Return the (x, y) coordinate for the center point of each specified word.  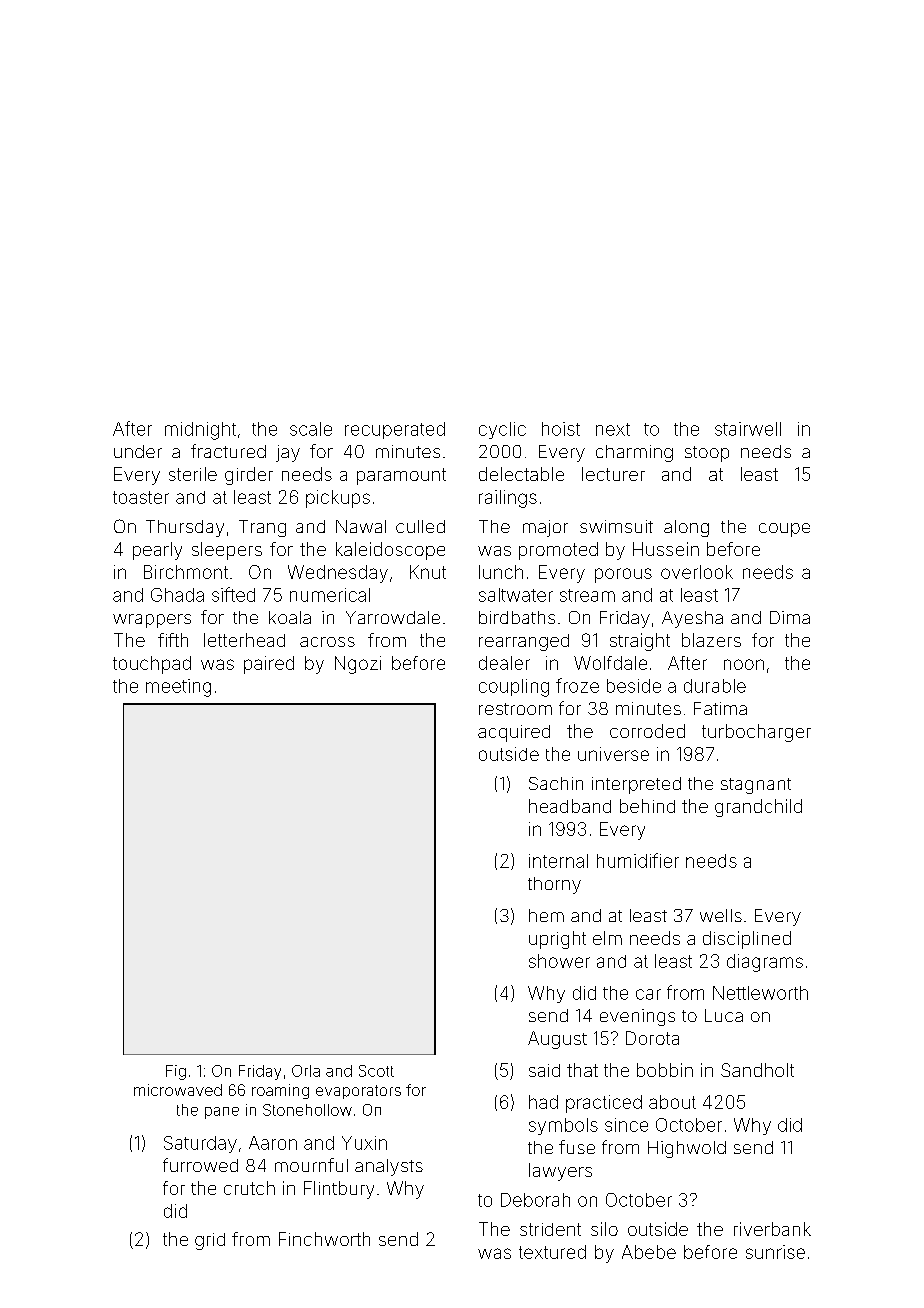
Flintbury (339, 1190)
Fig (176, 1072)
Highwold (687, 1149)
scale (311, 429)
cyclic (502, 430)
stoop (707, 454)
